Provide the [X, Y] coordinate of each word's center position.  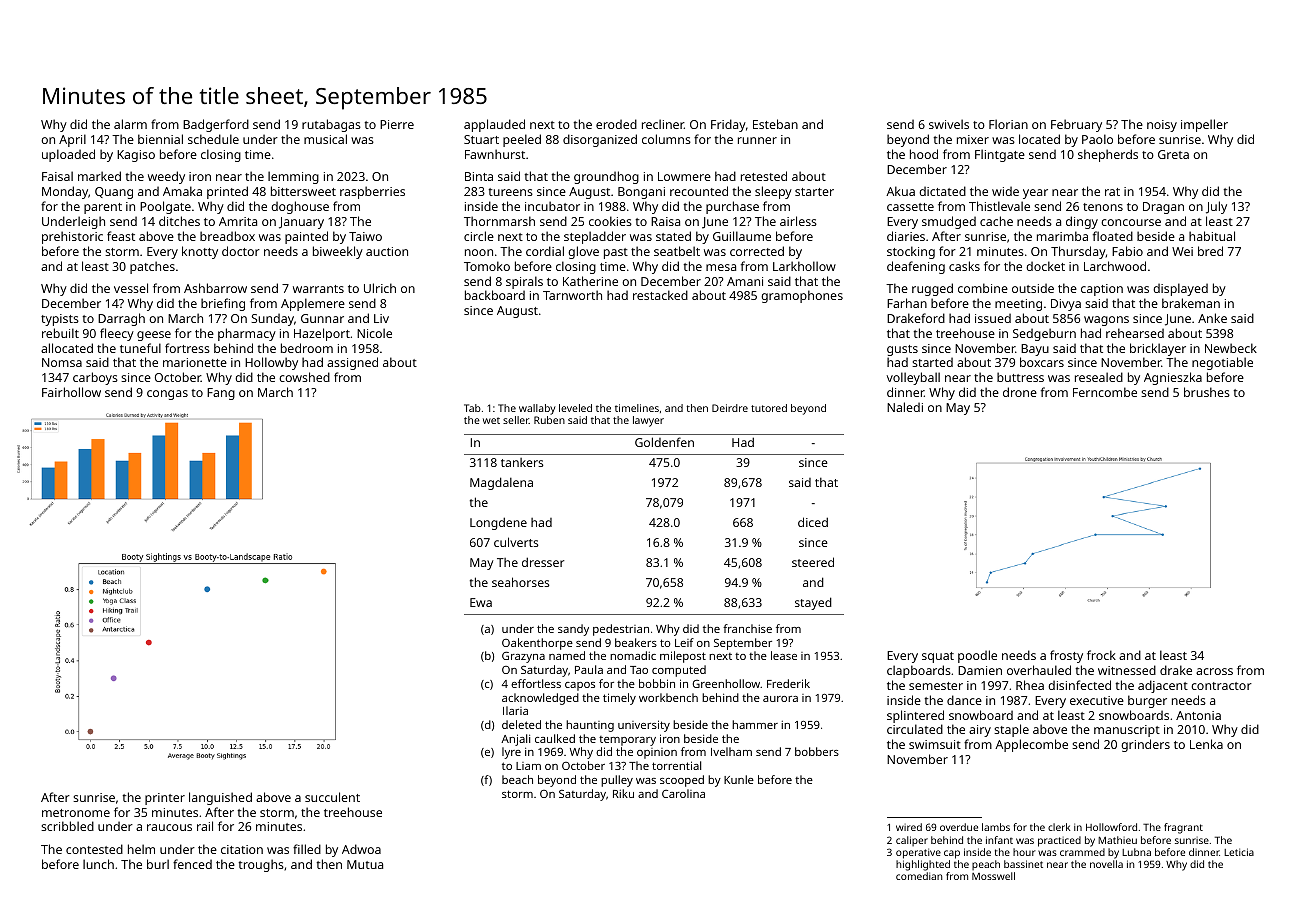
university [644, 726]
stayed [813, 603]
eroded [616, 124]
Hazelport [322, 334]
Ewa [481, 602]
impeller [1204, 125]
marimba [1062, 236]
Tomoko [487, 266]
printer [165, 799]
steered [813, 562]
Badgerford [216, 125]
